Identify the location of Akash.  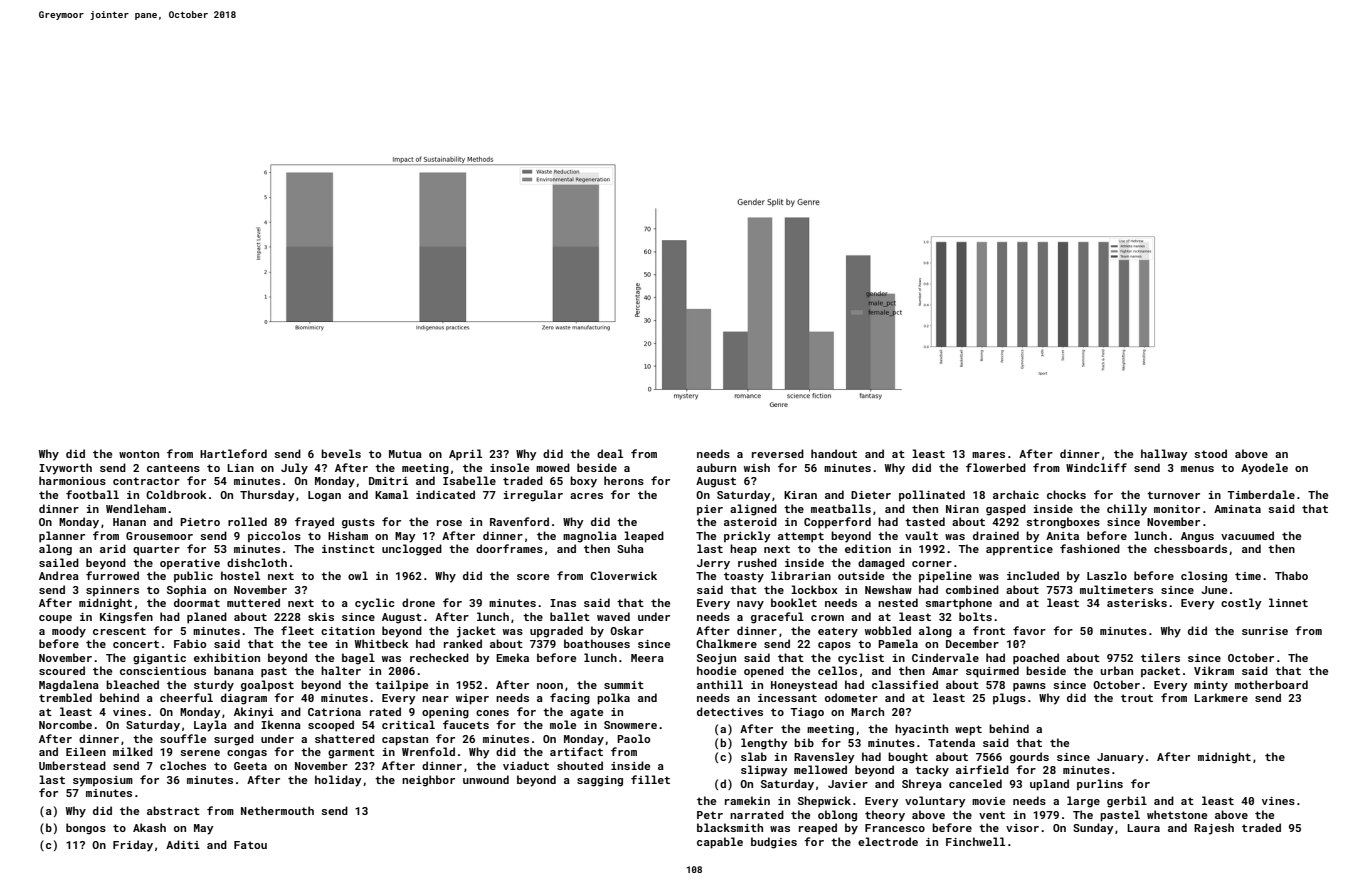
(149, 827).
